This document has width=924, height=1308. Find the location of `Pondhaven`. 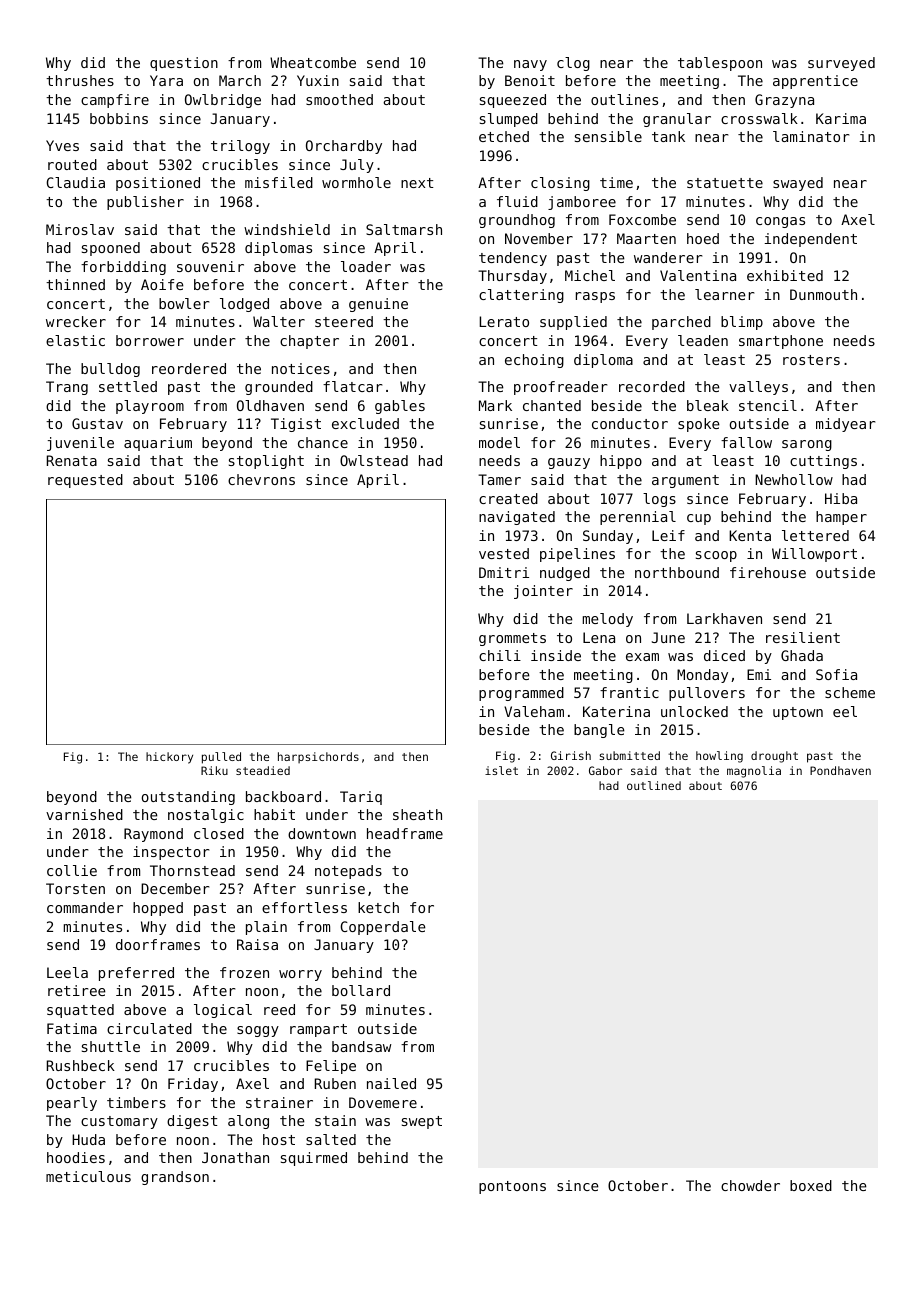

Pondhaven is located at coordinates (840, 770).
